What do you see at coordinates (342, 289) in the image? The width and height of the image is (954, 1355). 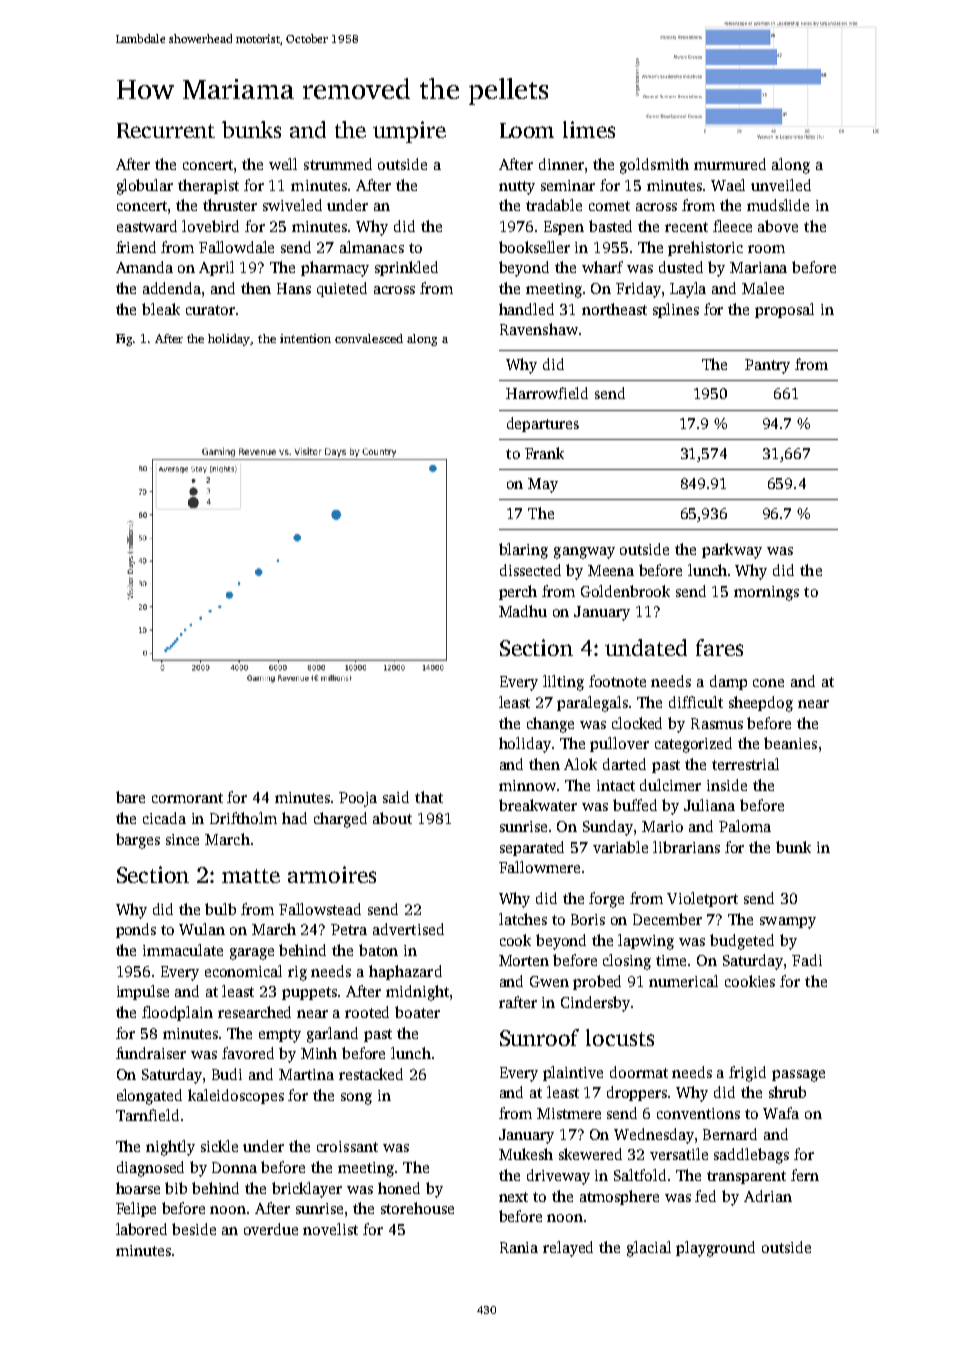 I see `quieted` at bounding box center [342, 289].
